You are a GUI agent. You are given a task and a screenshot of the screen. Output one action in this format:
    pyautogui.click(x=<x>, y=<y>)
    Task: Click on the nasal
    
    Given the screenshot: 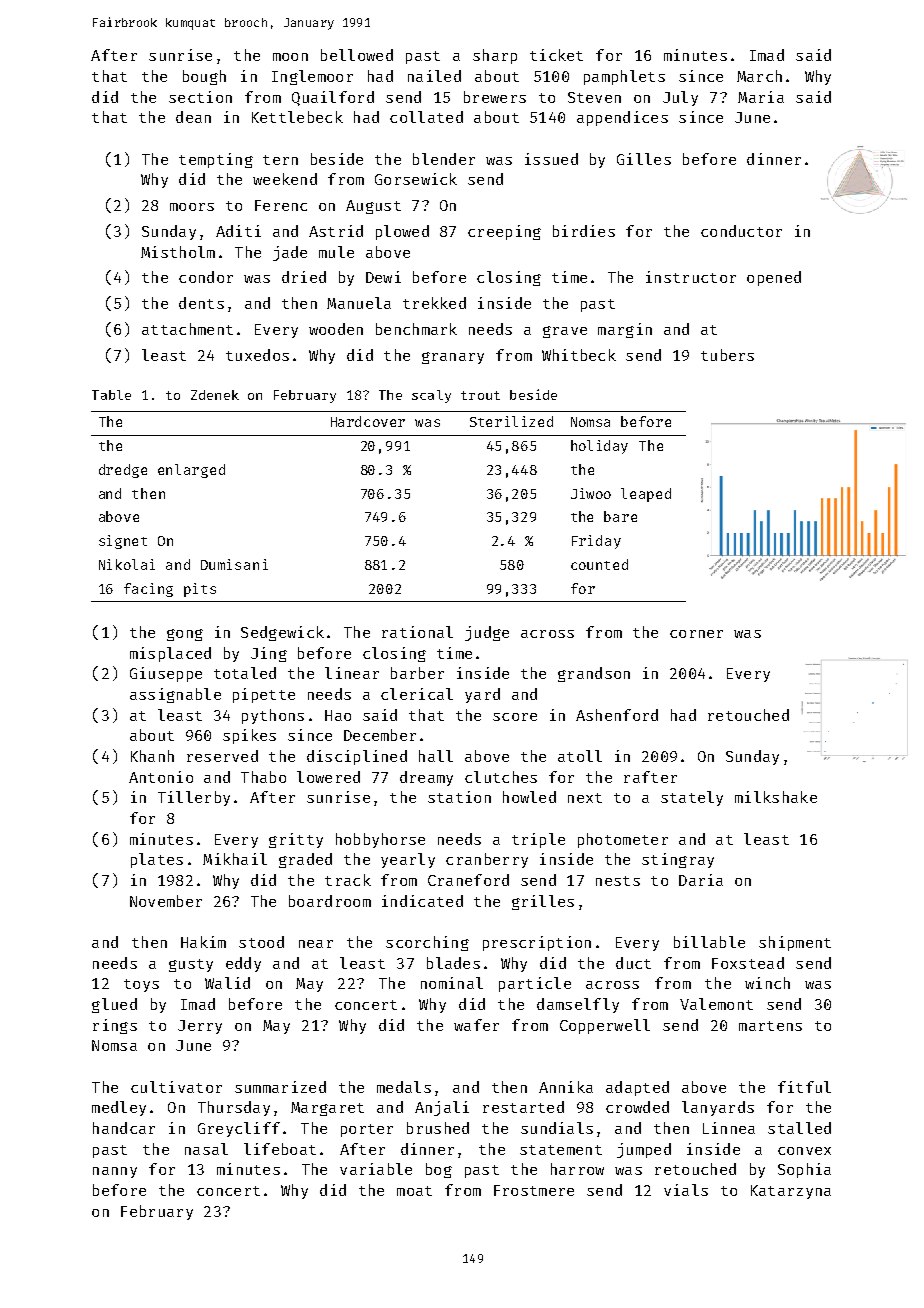 What is the action you would take?
    pyautogui.click(x=206, y=1149)
